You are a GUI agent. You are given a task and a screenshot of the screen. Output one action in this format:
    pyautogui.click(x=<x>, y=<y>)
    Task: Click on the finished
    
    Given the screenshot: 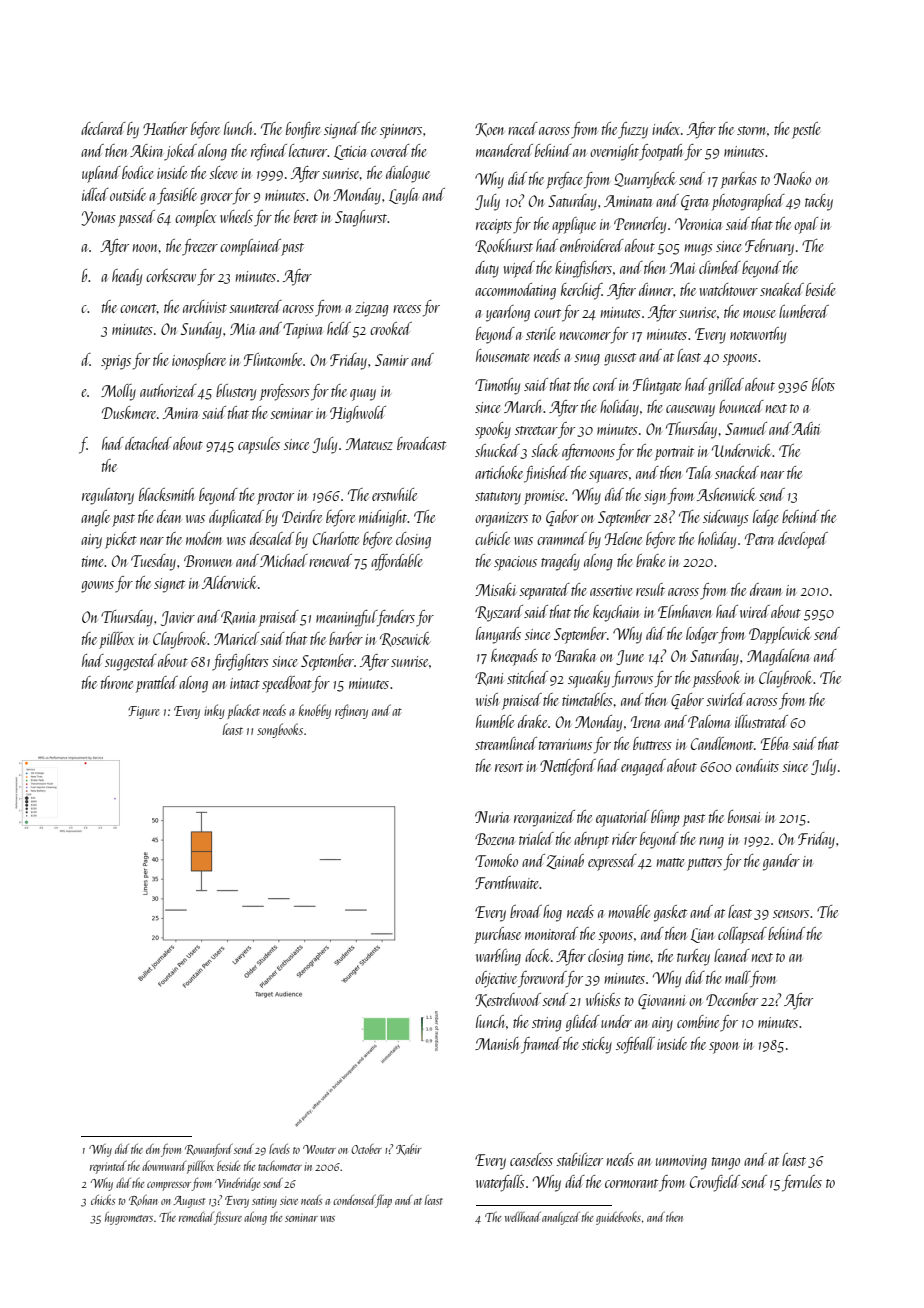 What is the action you would take?
    pyautogui.click(x=546, y=474)
